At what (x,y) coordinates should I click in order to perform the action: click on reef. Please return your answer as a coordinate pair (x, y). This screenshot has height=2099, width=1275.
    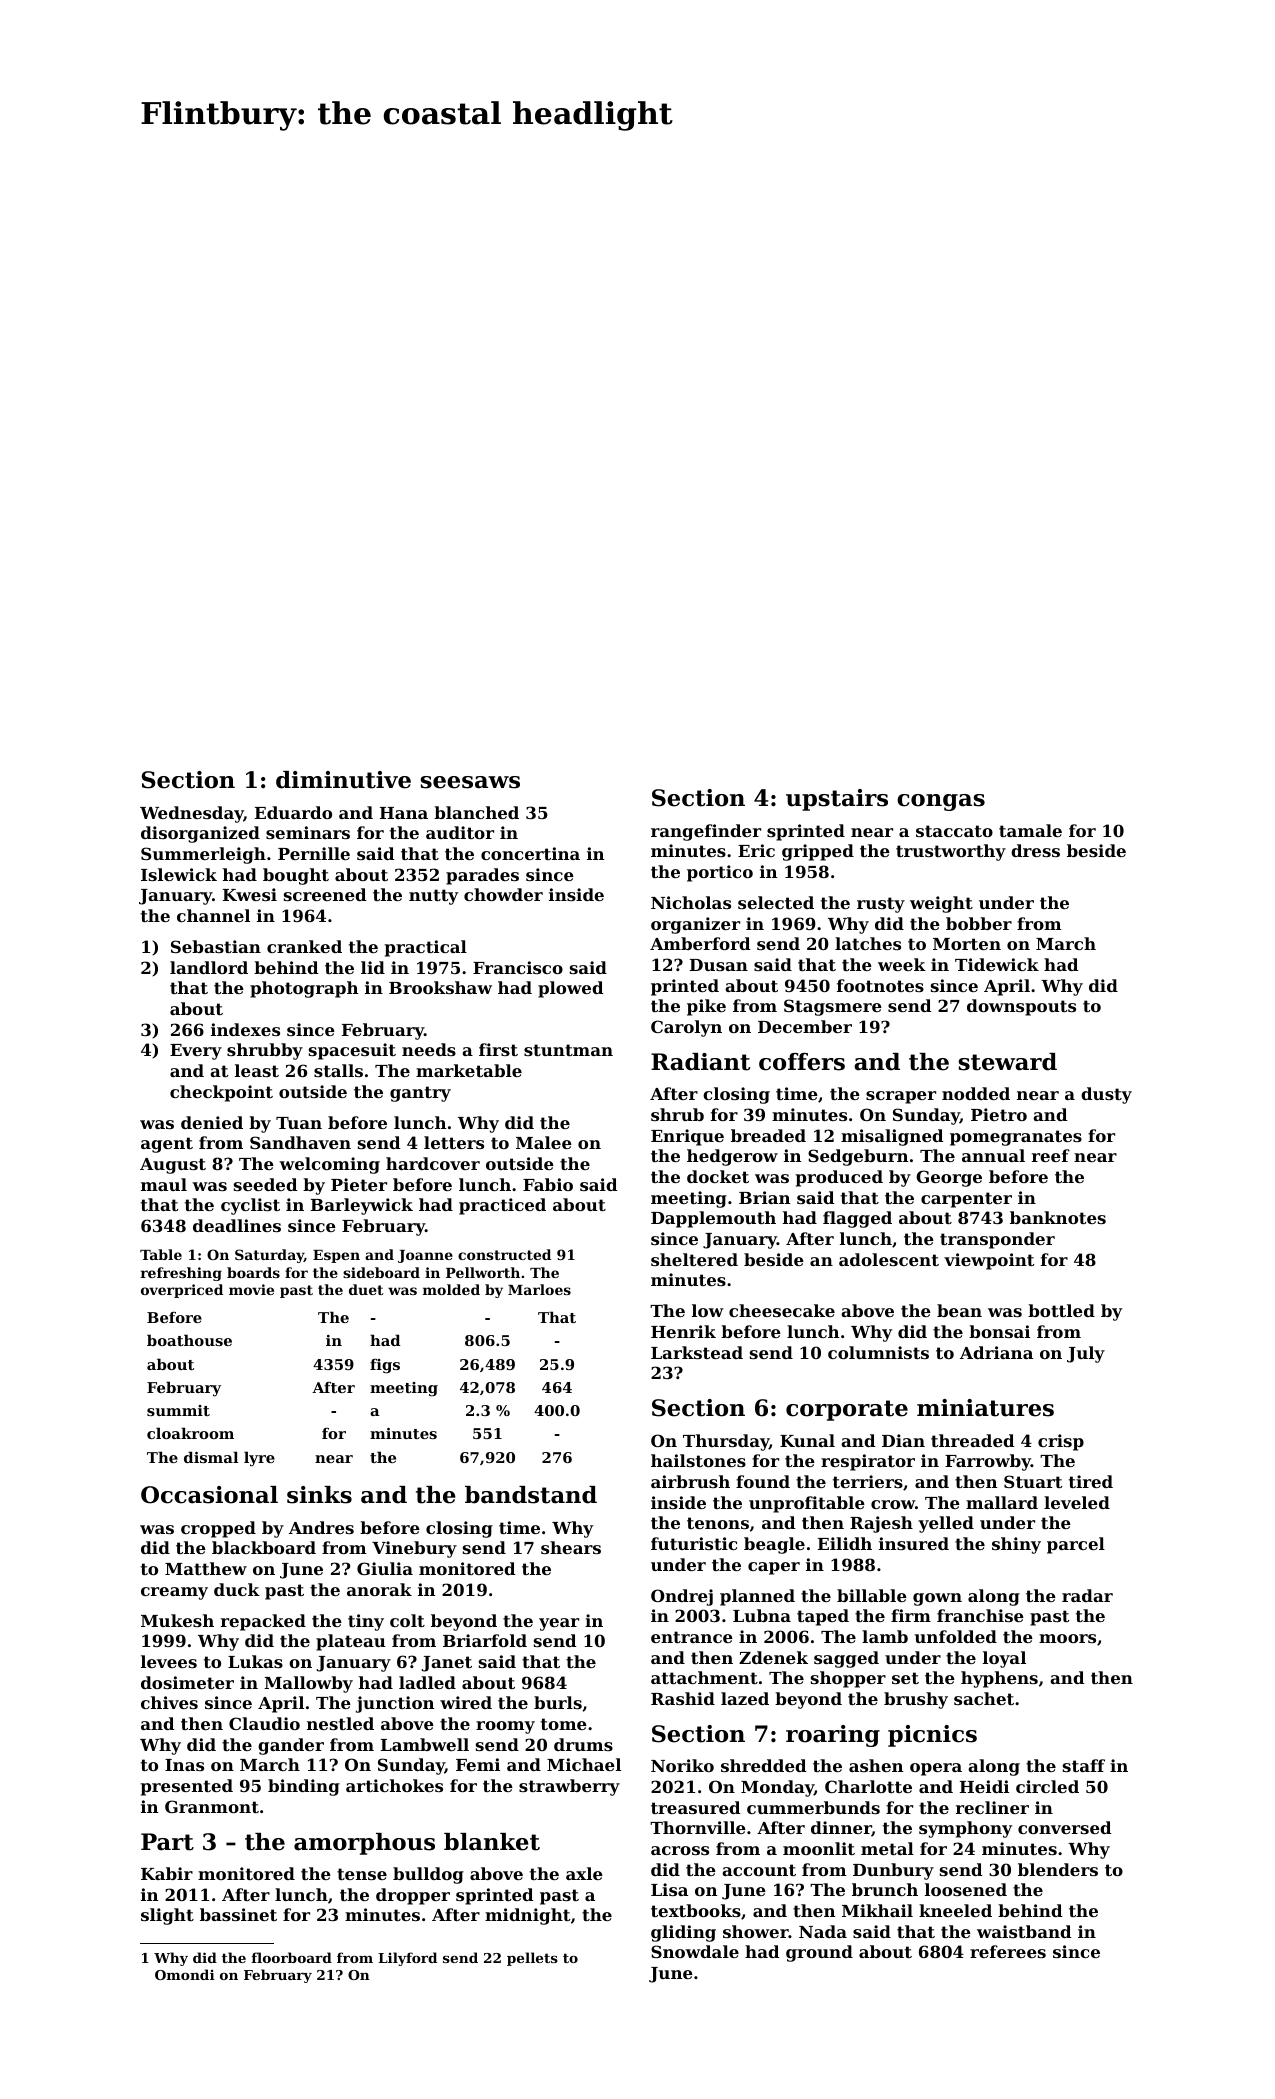
    Looking at the image, I should click on (1051, 1155).
